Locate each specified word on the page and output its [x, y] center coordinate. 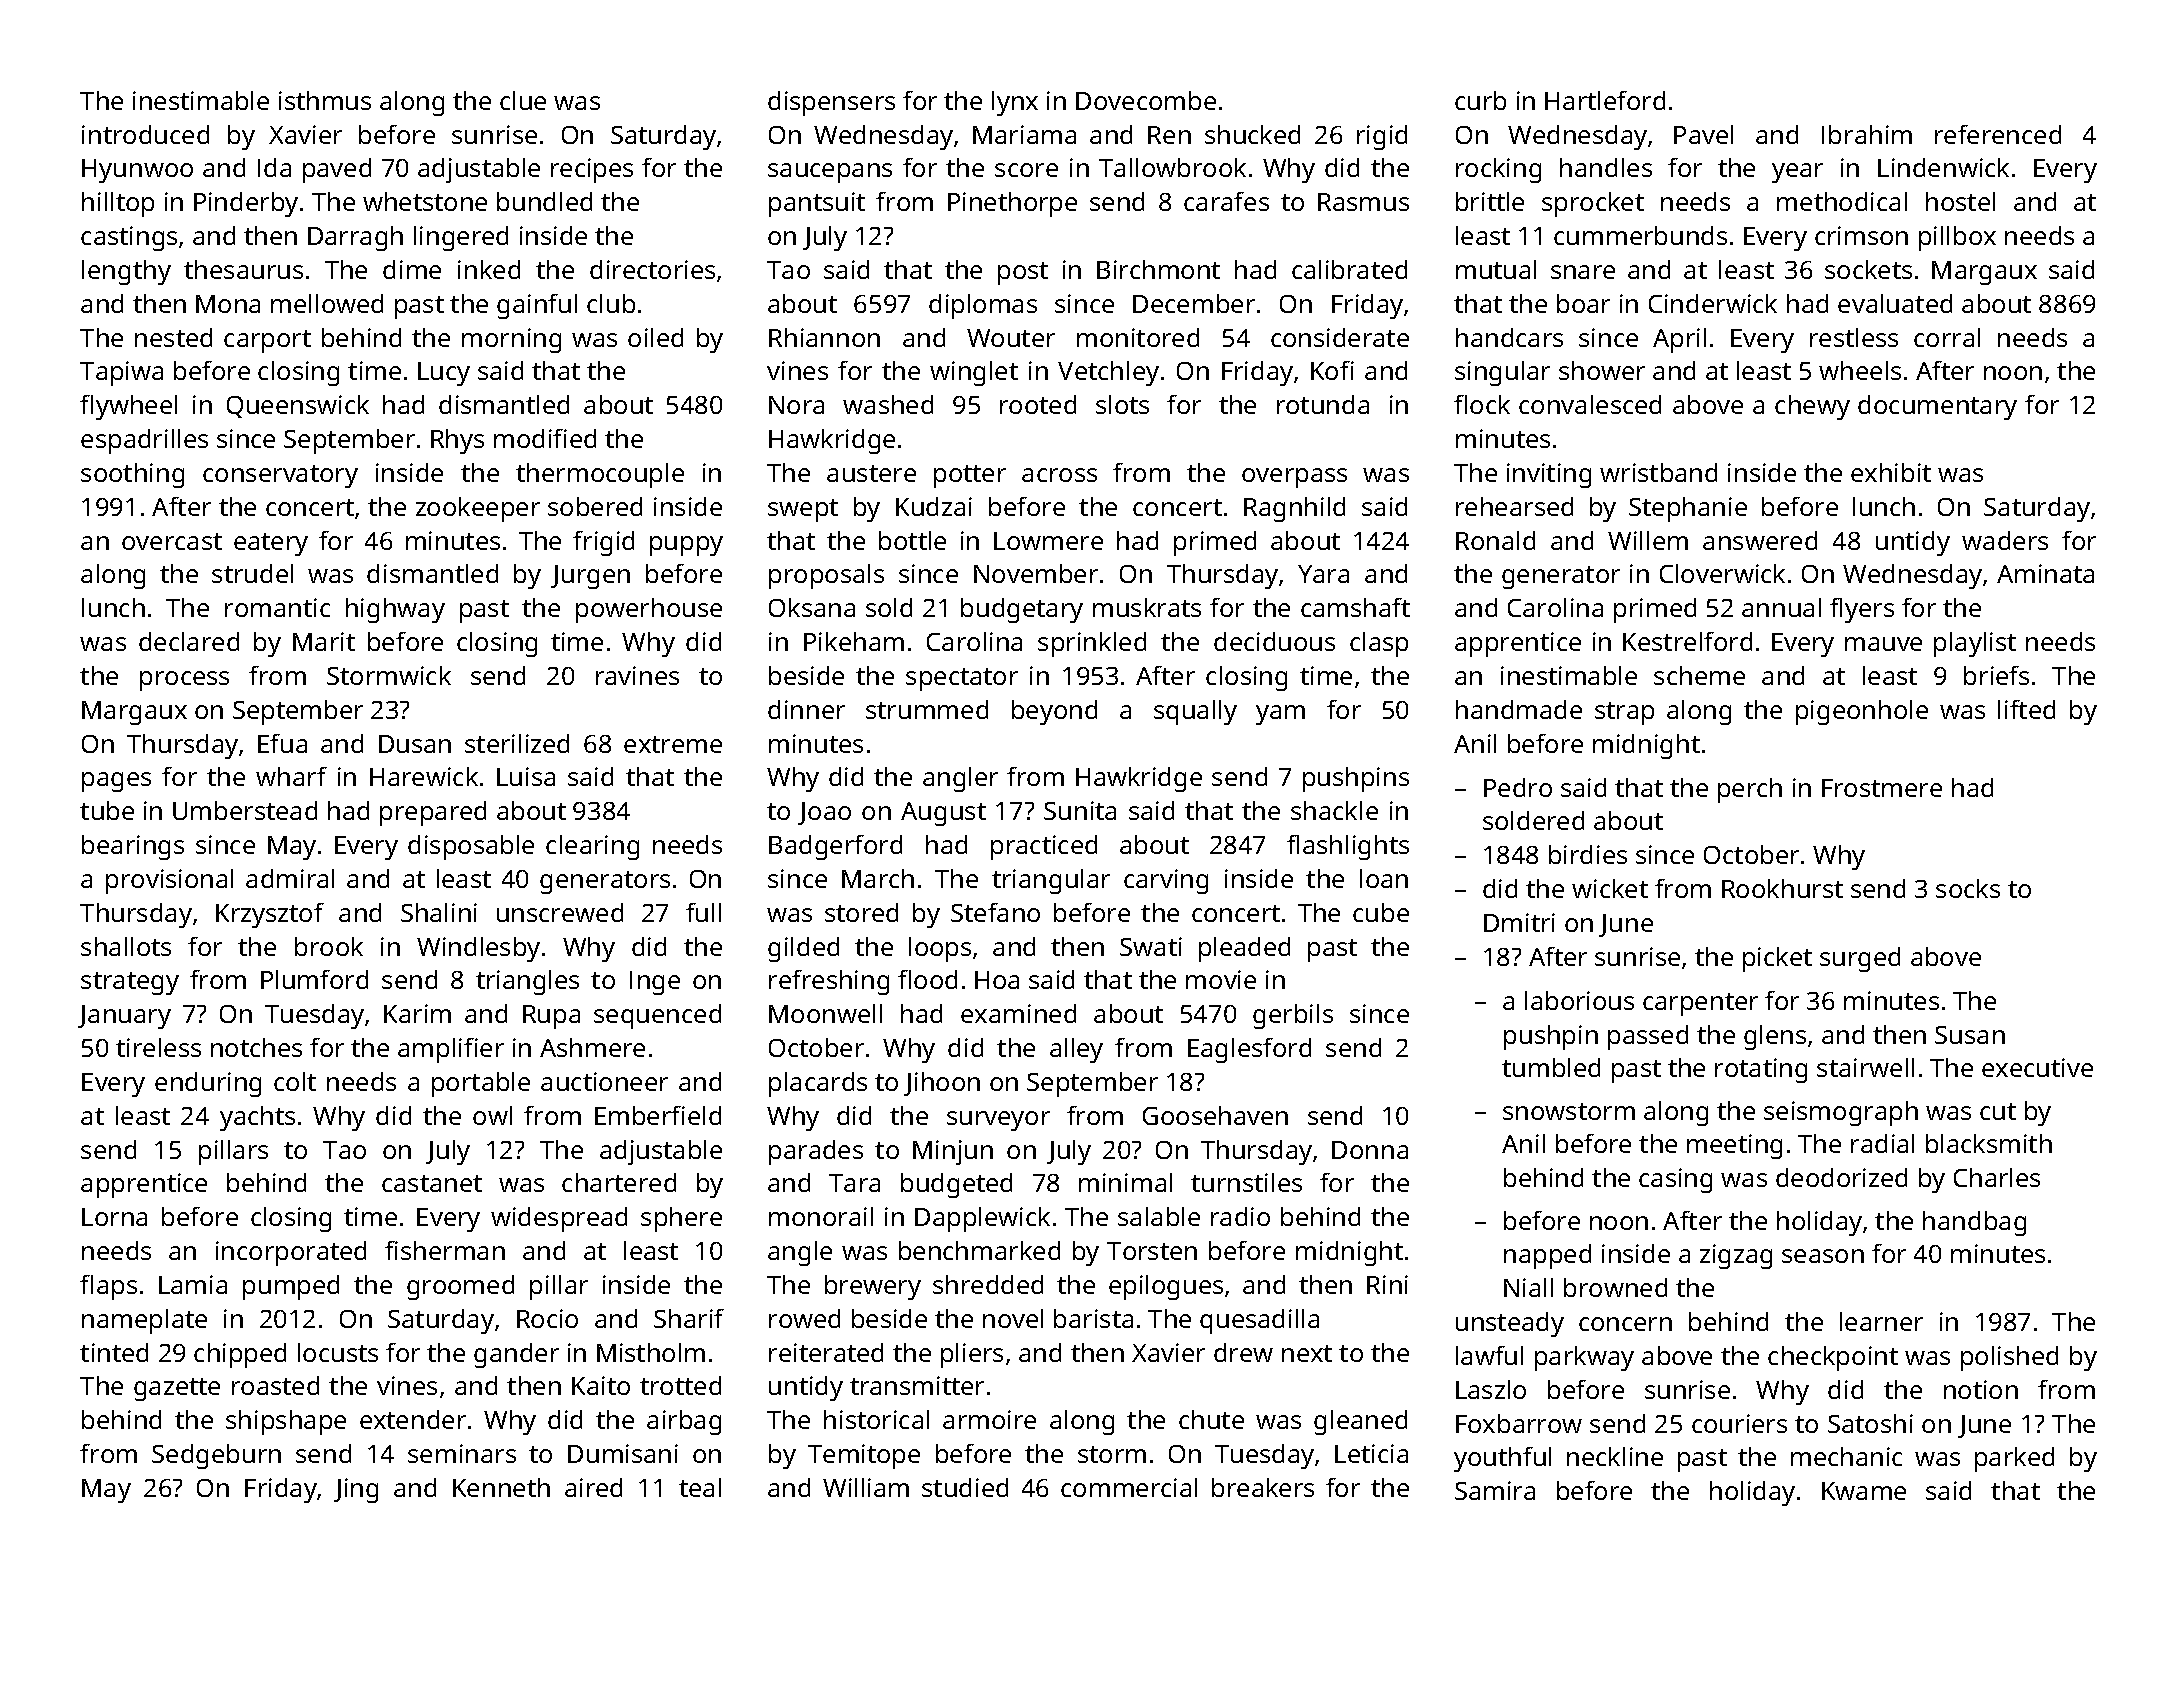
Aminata [2045, 573]
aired [593, 1487]
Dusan [415, 744]
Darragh [355, 238]
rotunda [1323, 404]
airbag [684, 1422]
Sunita [1080, 810]
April [1679, 340]
